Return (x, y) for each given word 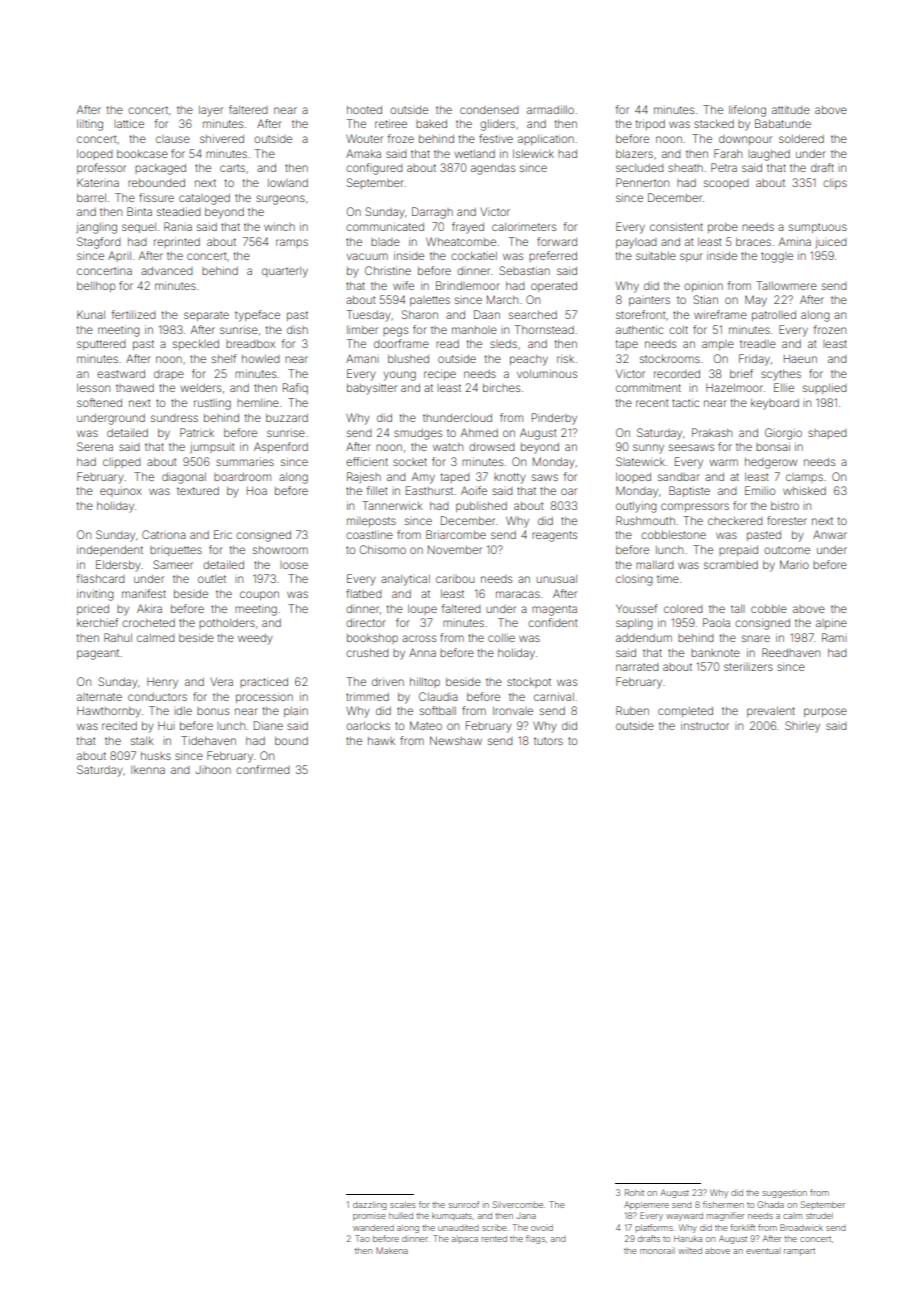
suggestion (785, 1193)
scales (403, 1205)
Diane (268, 725)
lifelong (747, 111)
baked (431, 124)
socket (410, 462)
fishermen (723, 1204)
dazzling (370, 1205)
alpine (831, 623)
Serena (95, 446)
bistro (785, 505)
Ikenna (148, 770)
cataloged (204, 199)
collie (501, 637)
